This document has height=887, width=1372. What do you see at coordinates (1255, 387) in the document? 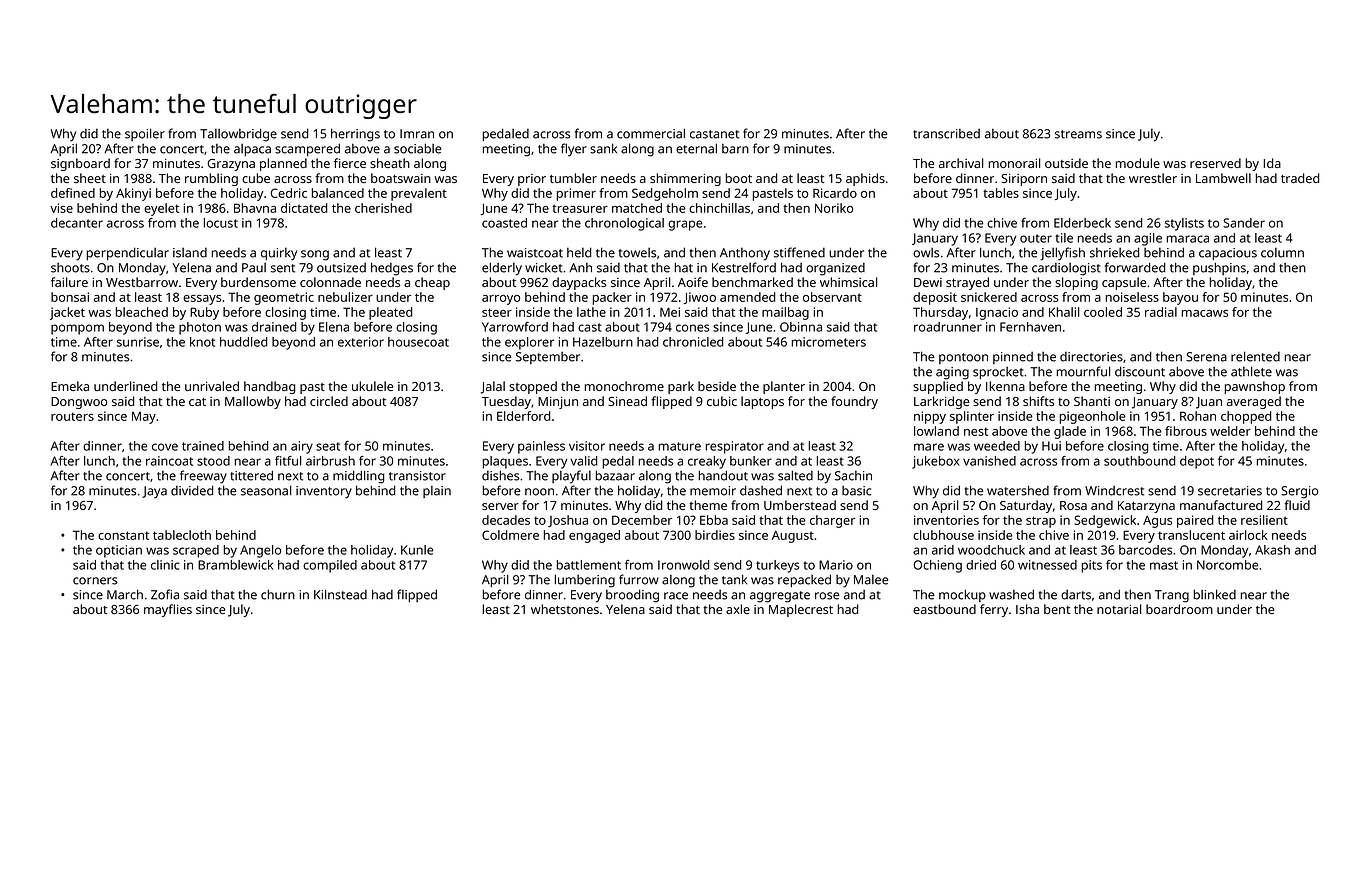
I see `pawnshop` at bounding box center [1255, 387].
